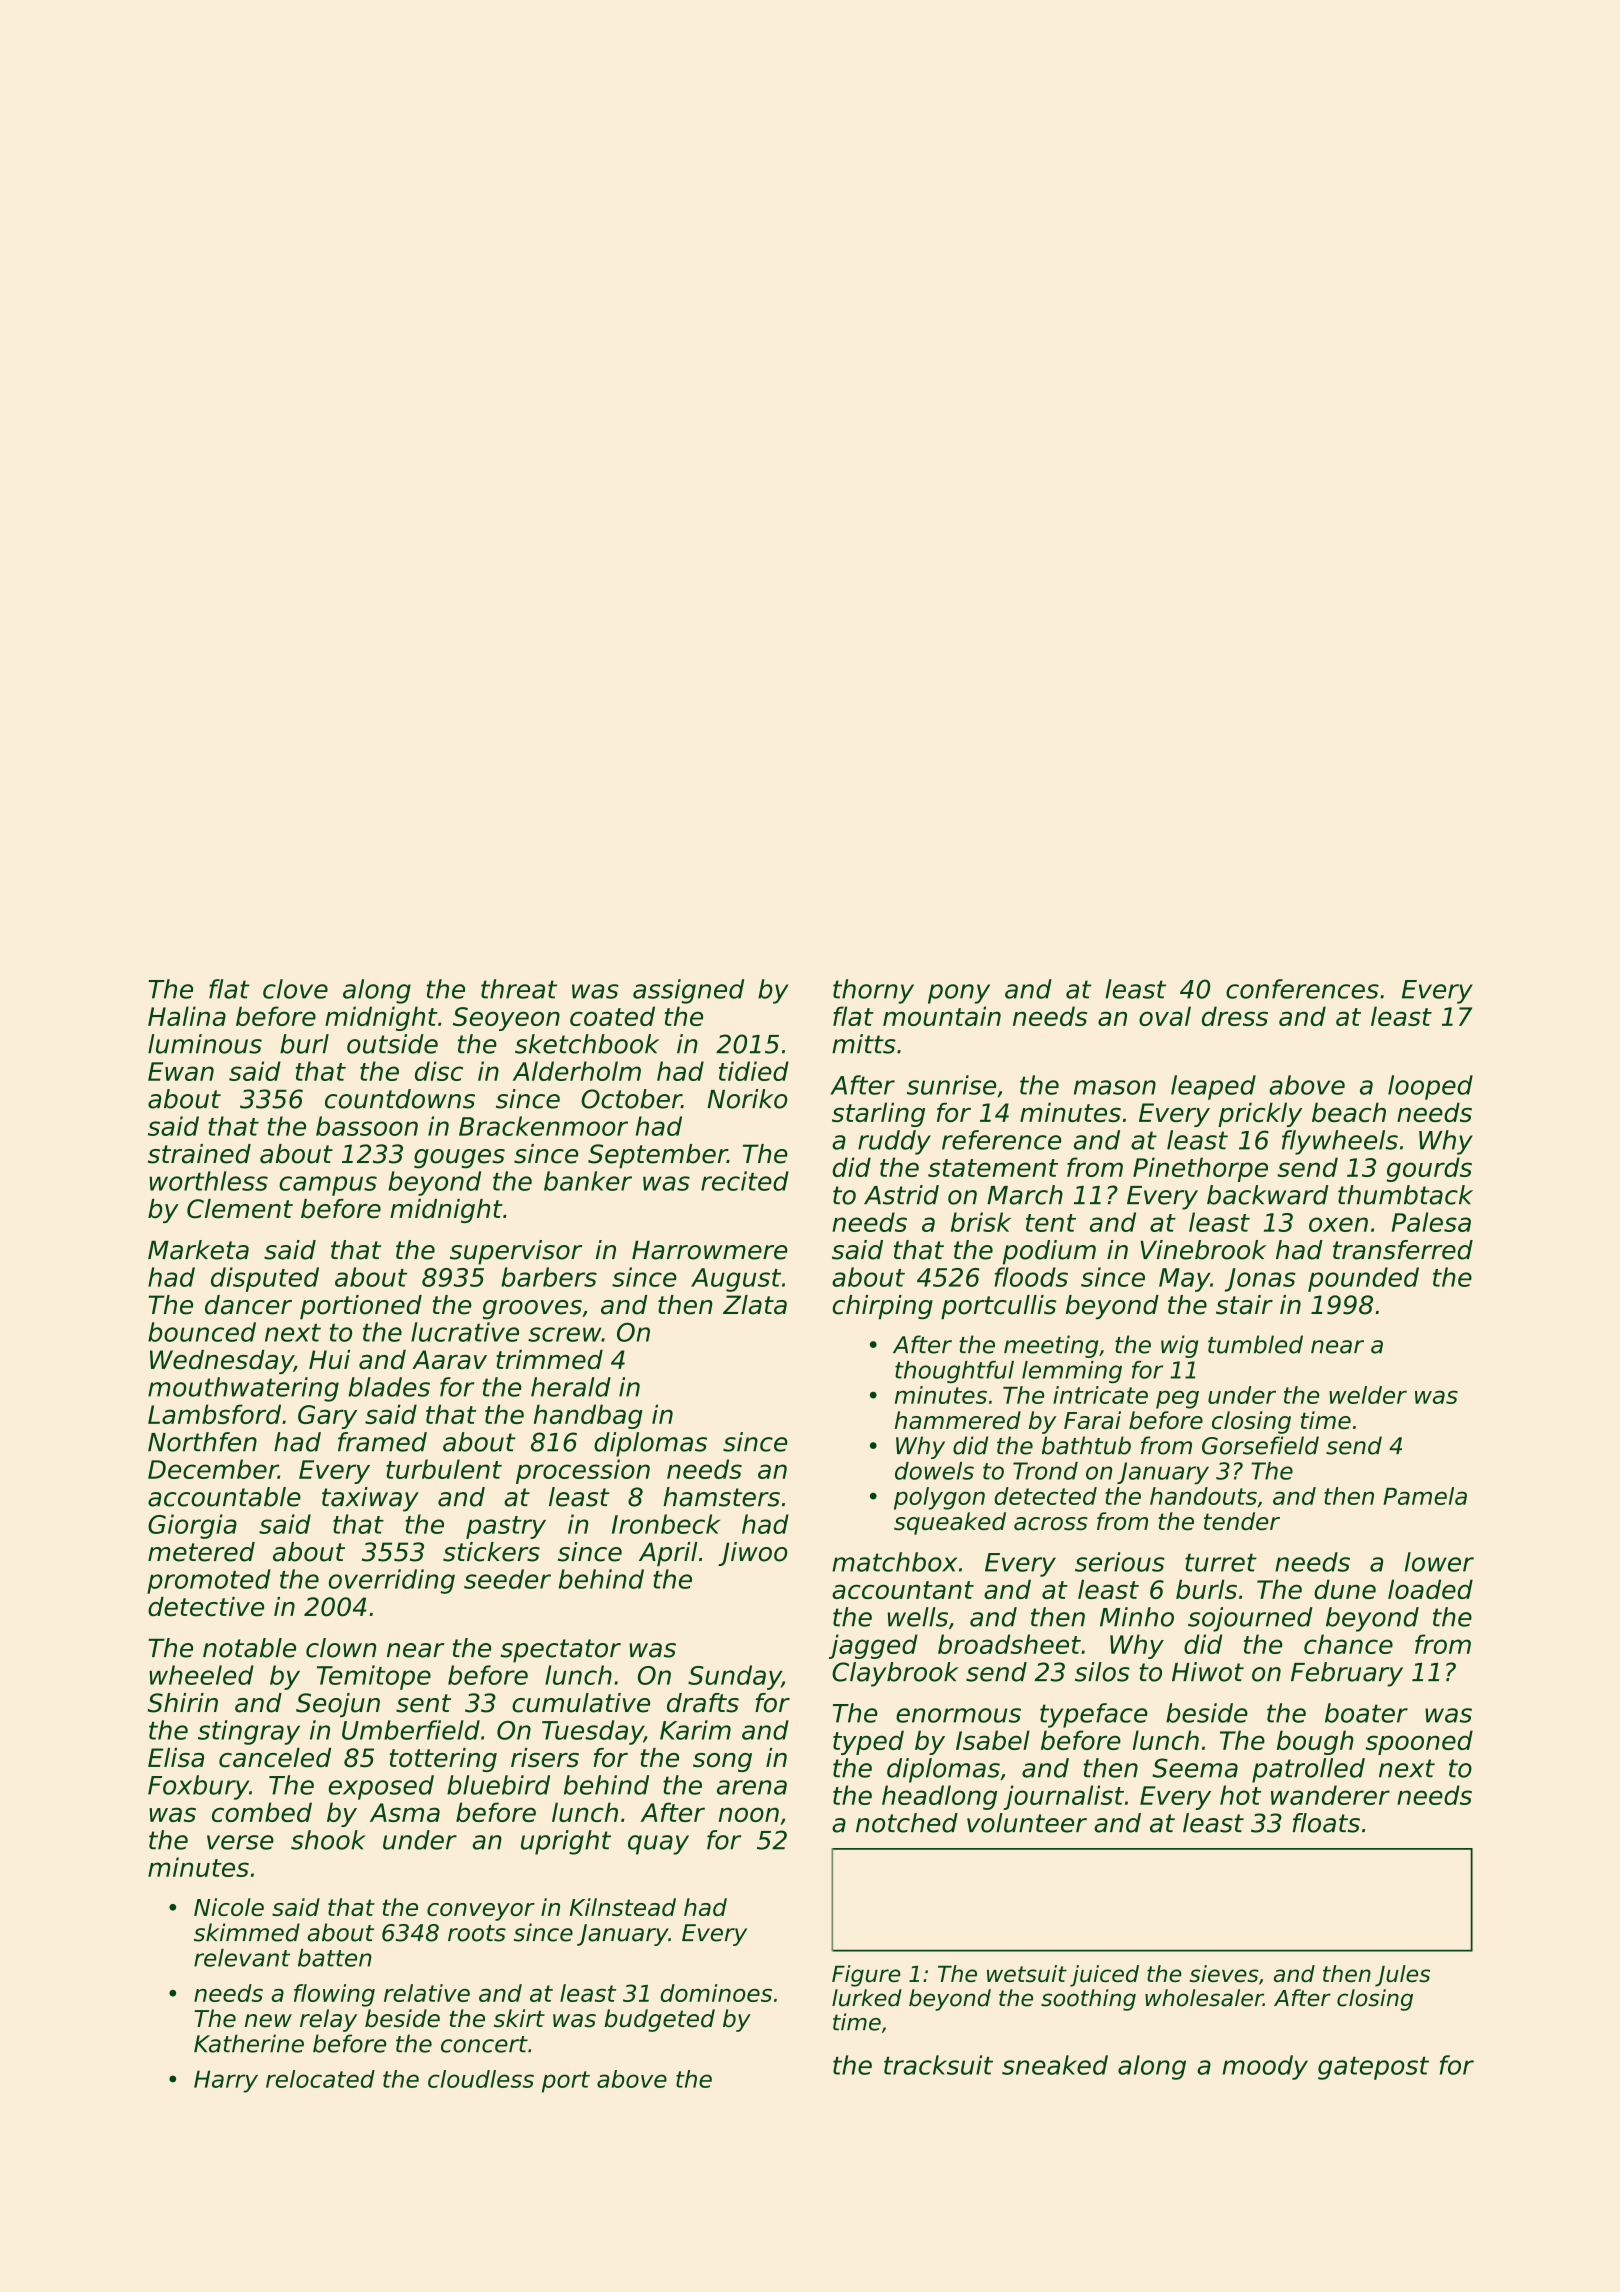  What do you see at coordinates (392, 1581) in the screenshot?
I see `overriding` at bounding box center [392, 1581].
